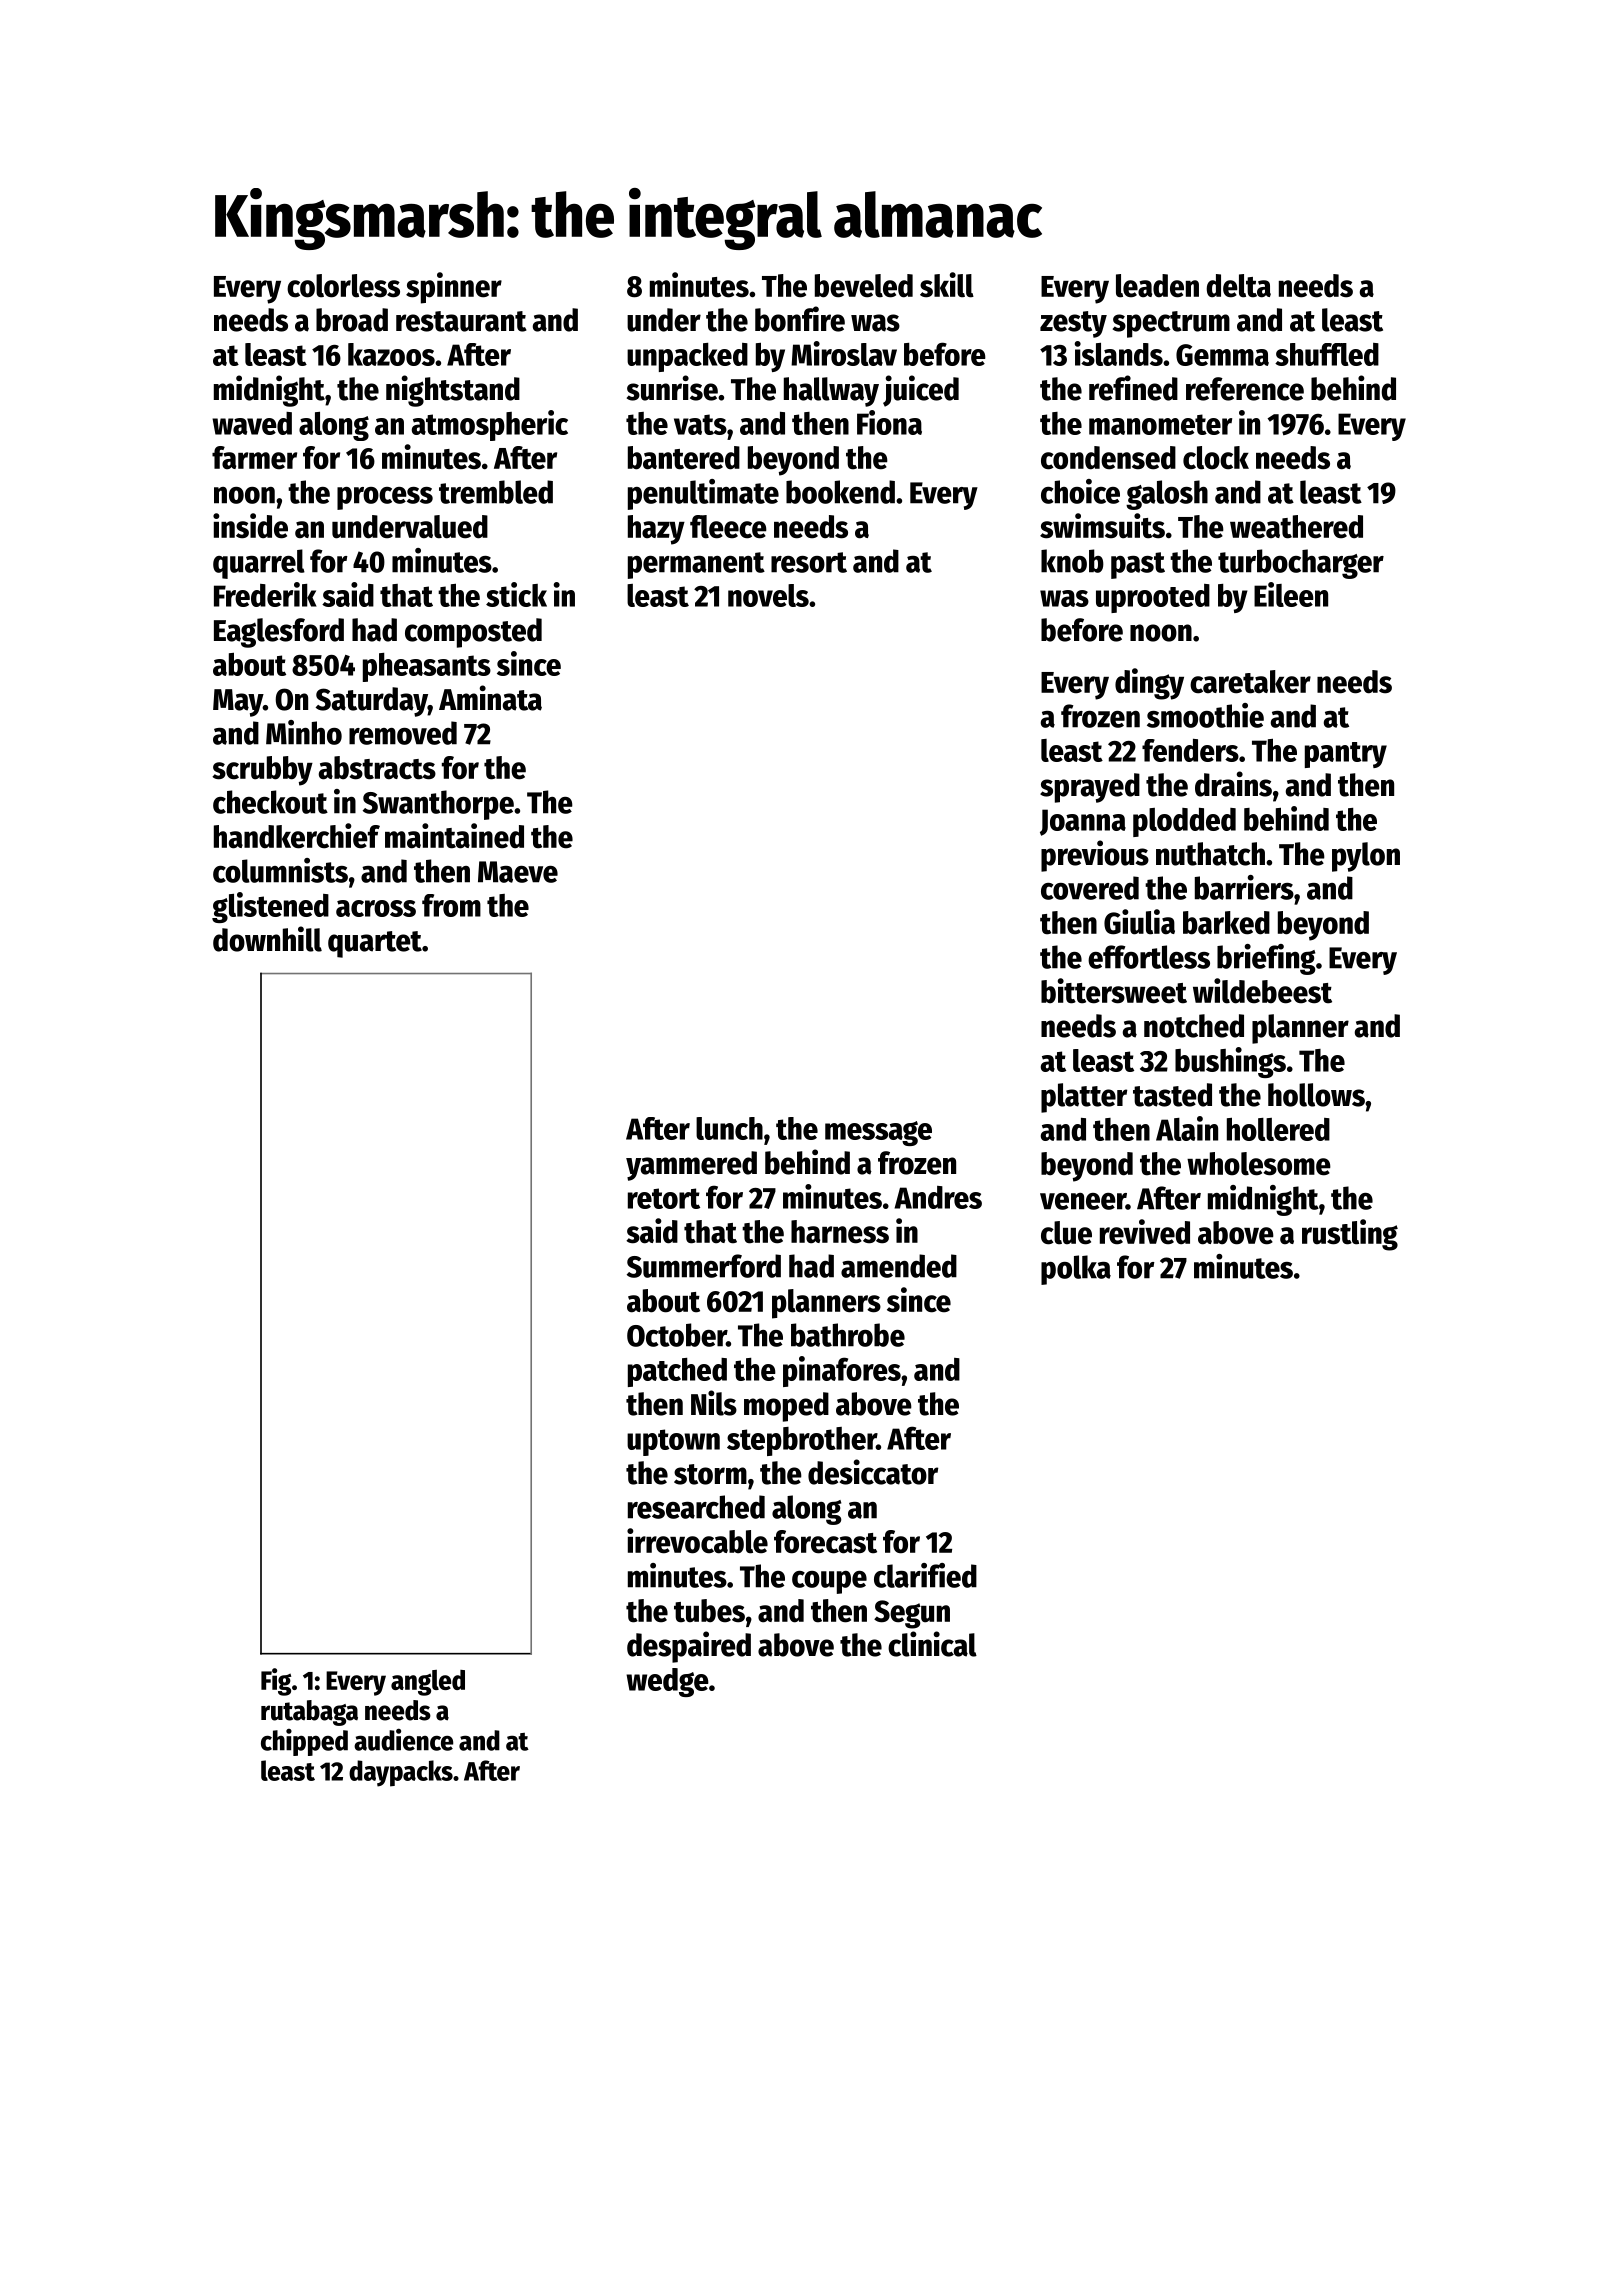 This screenshot has width=1620, height=2292. What do you see at coordinates (1327, 354) in the screenshot?
I see `shuffled` at bounding box center [1327, 354].
